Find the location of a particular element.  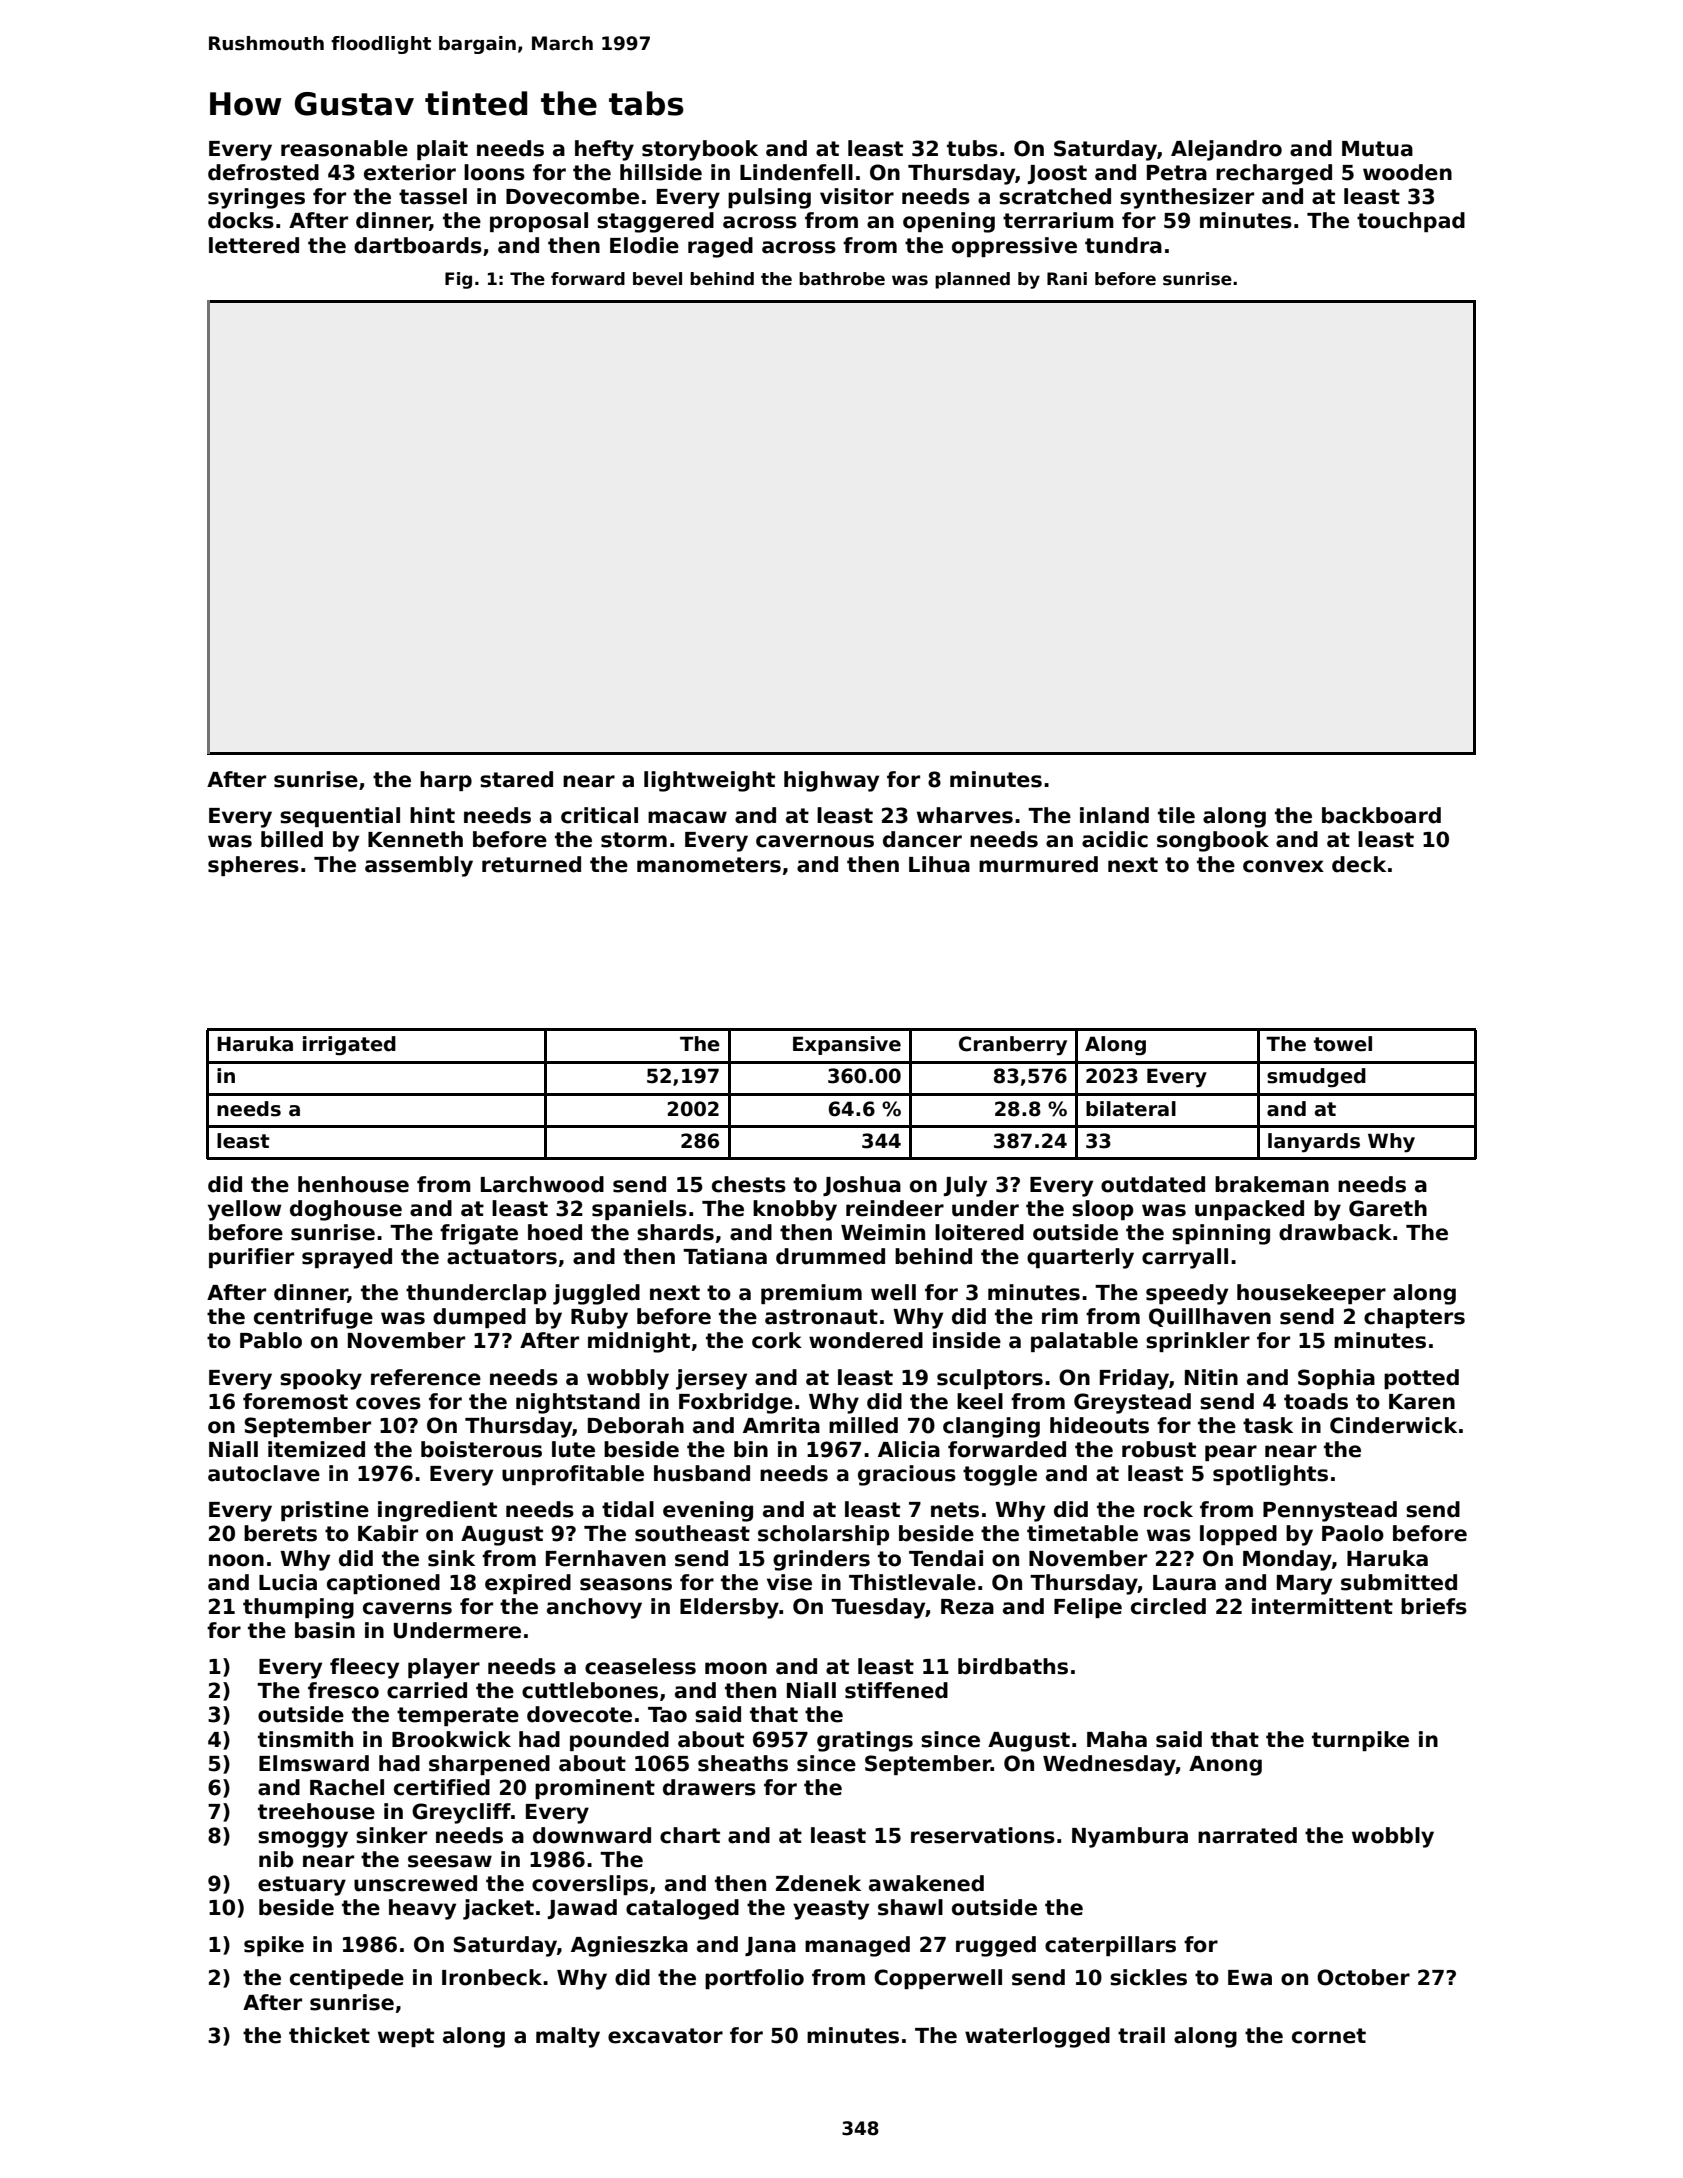

lettered is located at coordinates (254, 245).
